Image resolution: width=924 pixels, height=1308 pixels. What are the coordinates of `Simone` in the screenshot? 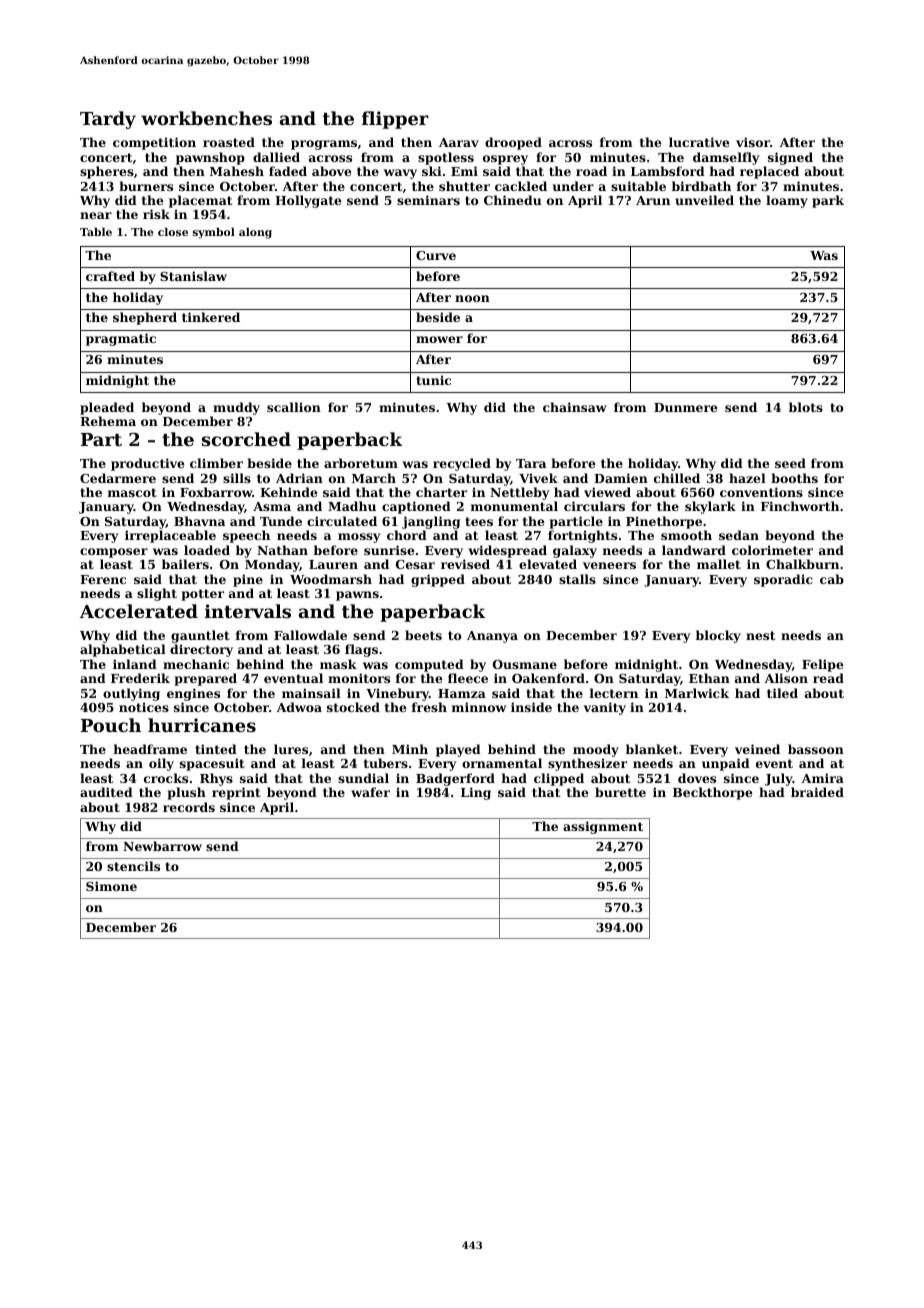 It's located at (111, 886).
